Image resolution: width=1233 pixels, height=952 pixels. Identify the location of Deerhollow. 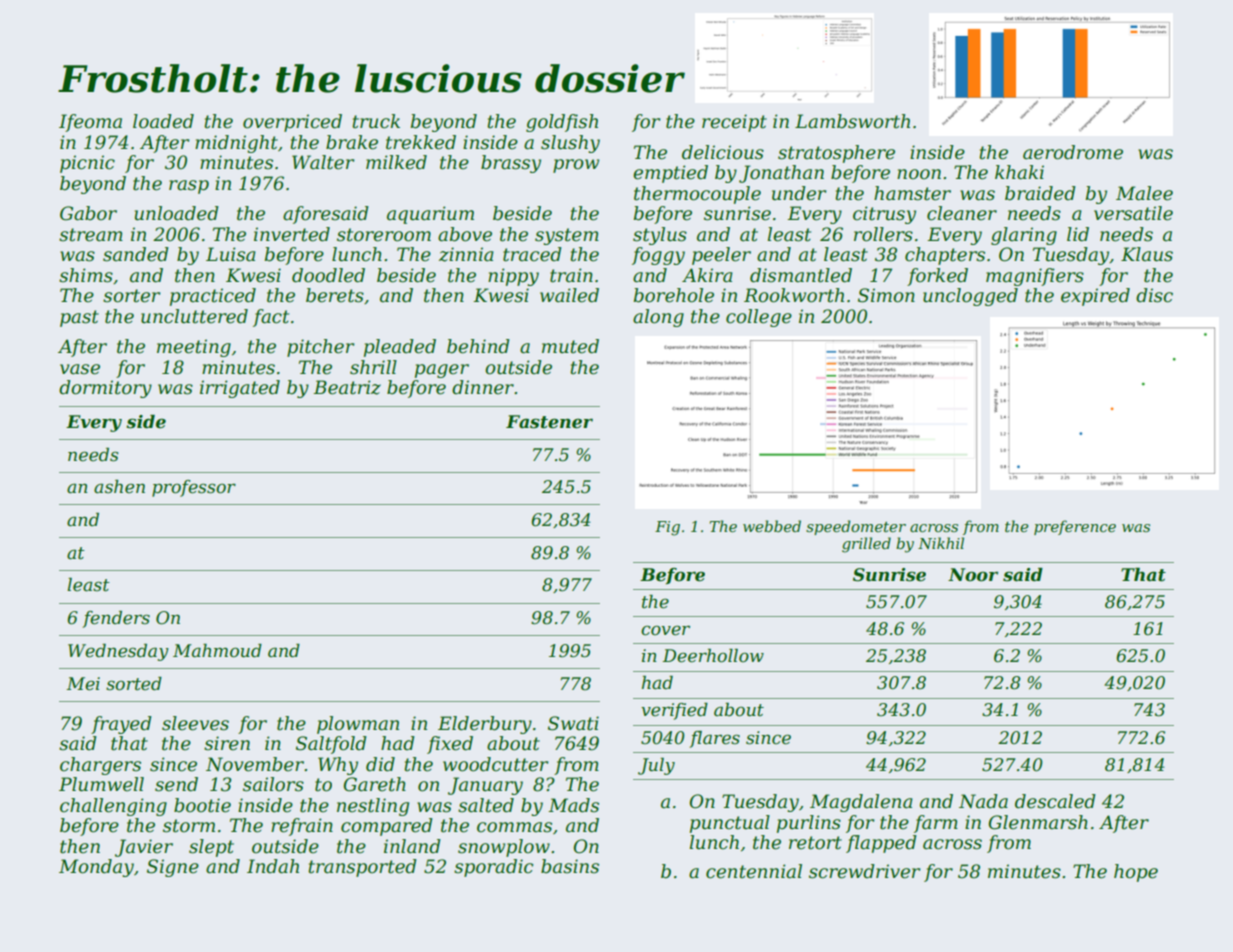
(713, 656).
